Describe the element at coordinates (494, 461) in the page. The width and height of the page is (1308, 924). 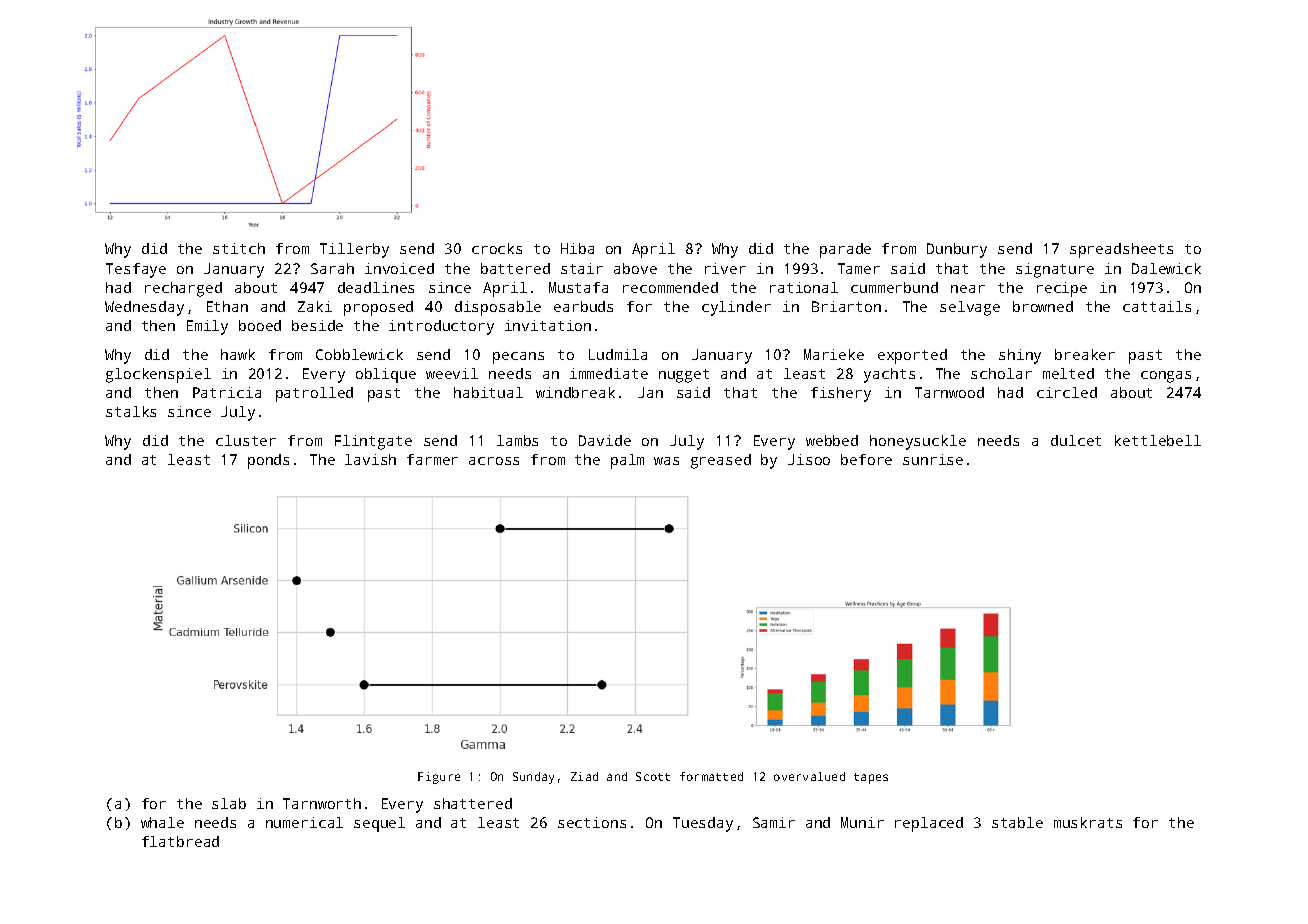
I see `across` at that location.
